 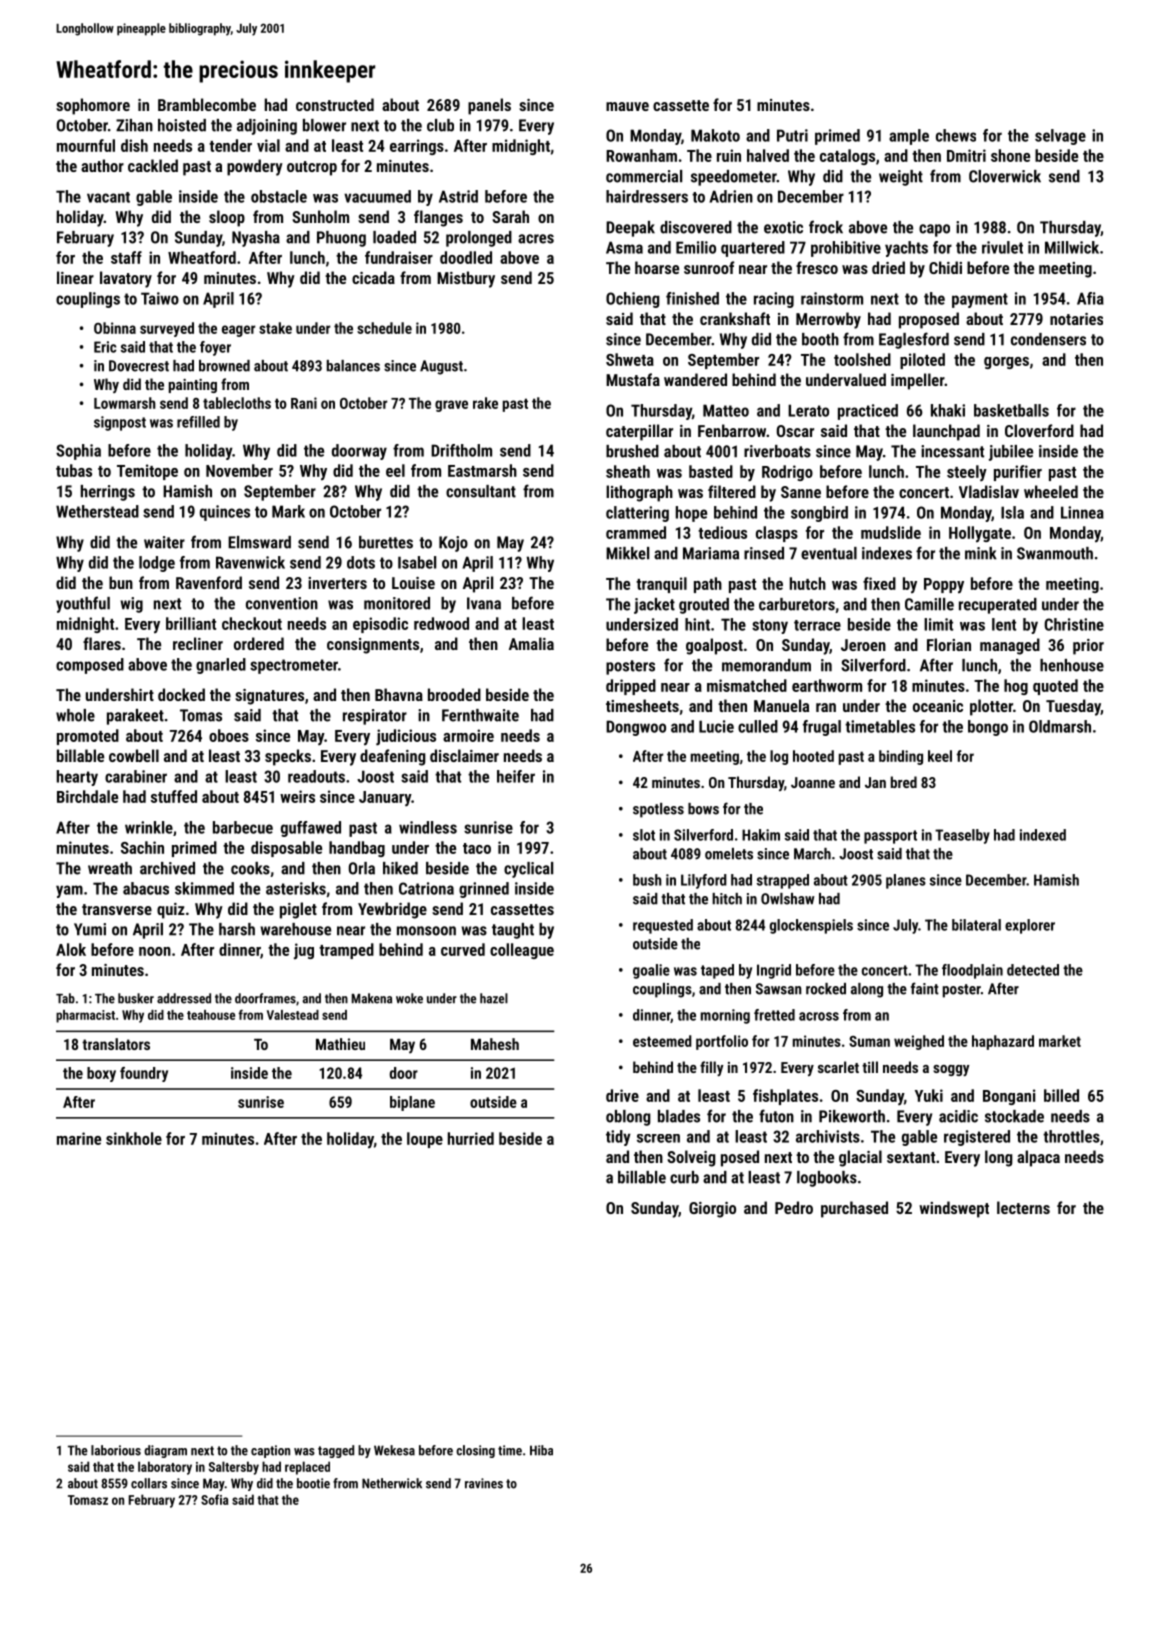 I want to click on Ivana, so click(x=484, y=603).
